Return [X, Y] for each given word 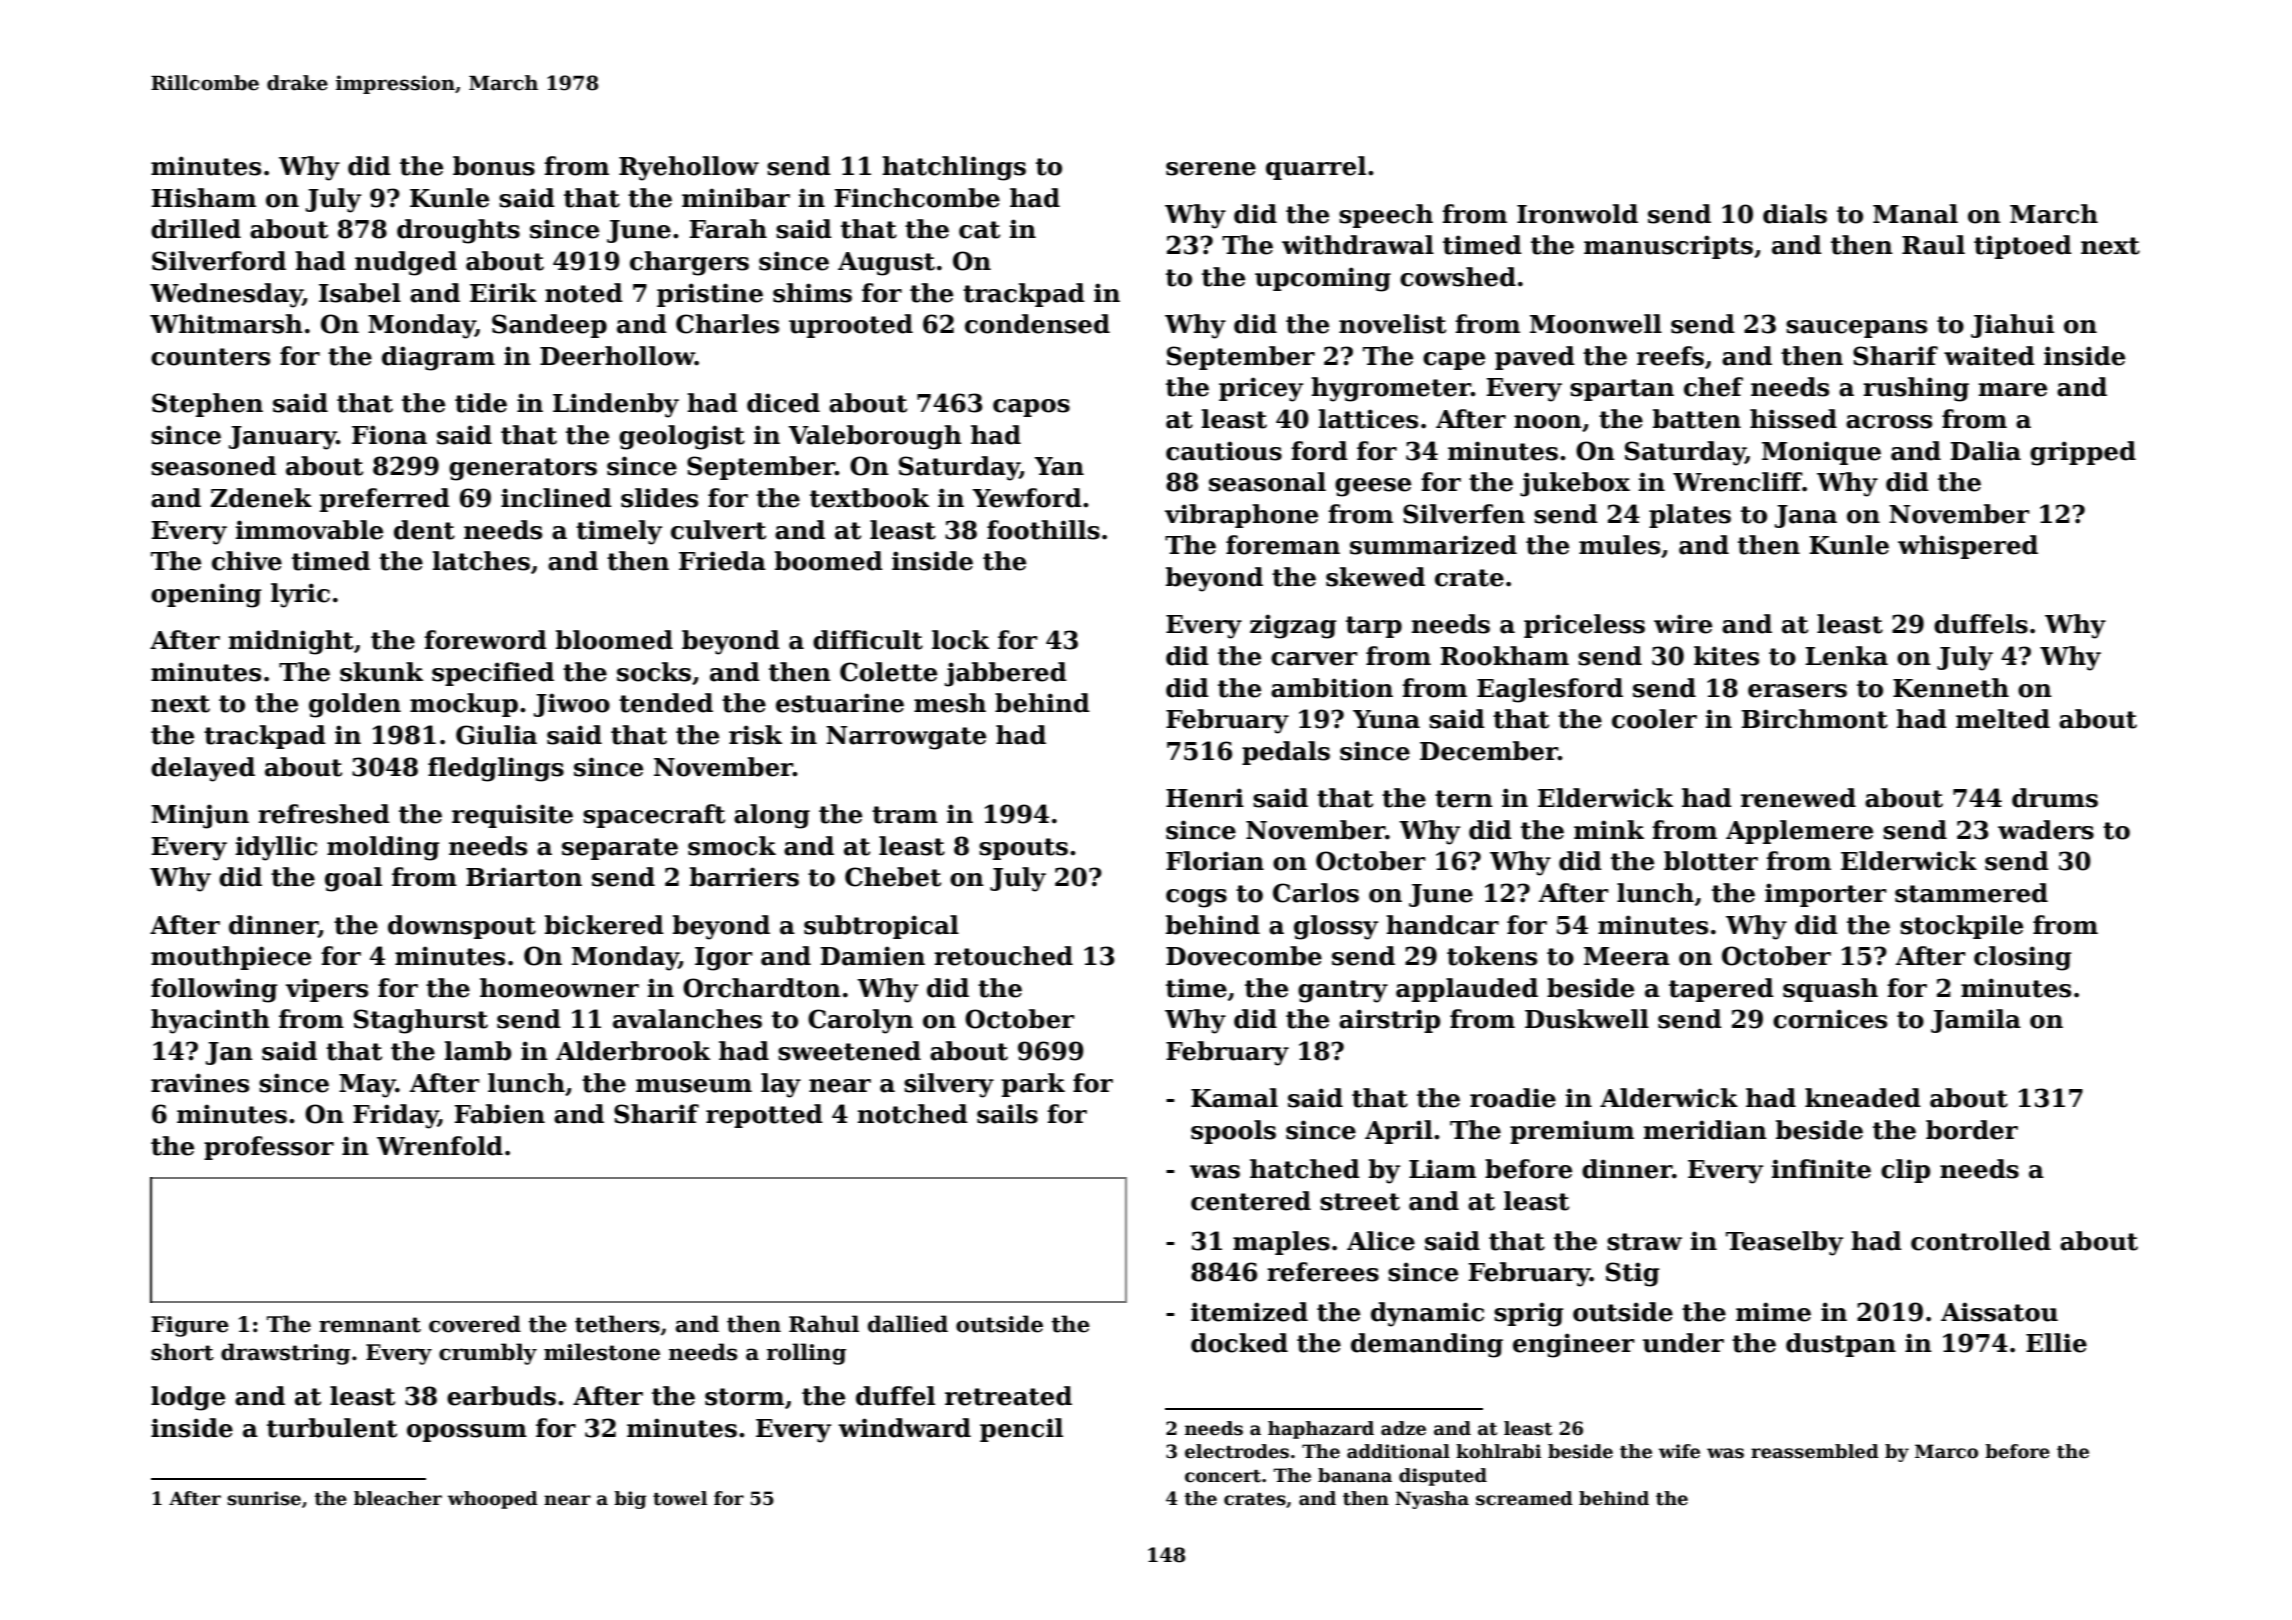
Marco [1946, 1451]
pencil [1021, 1430]
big [630, 1500]
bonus [494, 166]
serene [1211, 169]
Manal [1915, 214]
